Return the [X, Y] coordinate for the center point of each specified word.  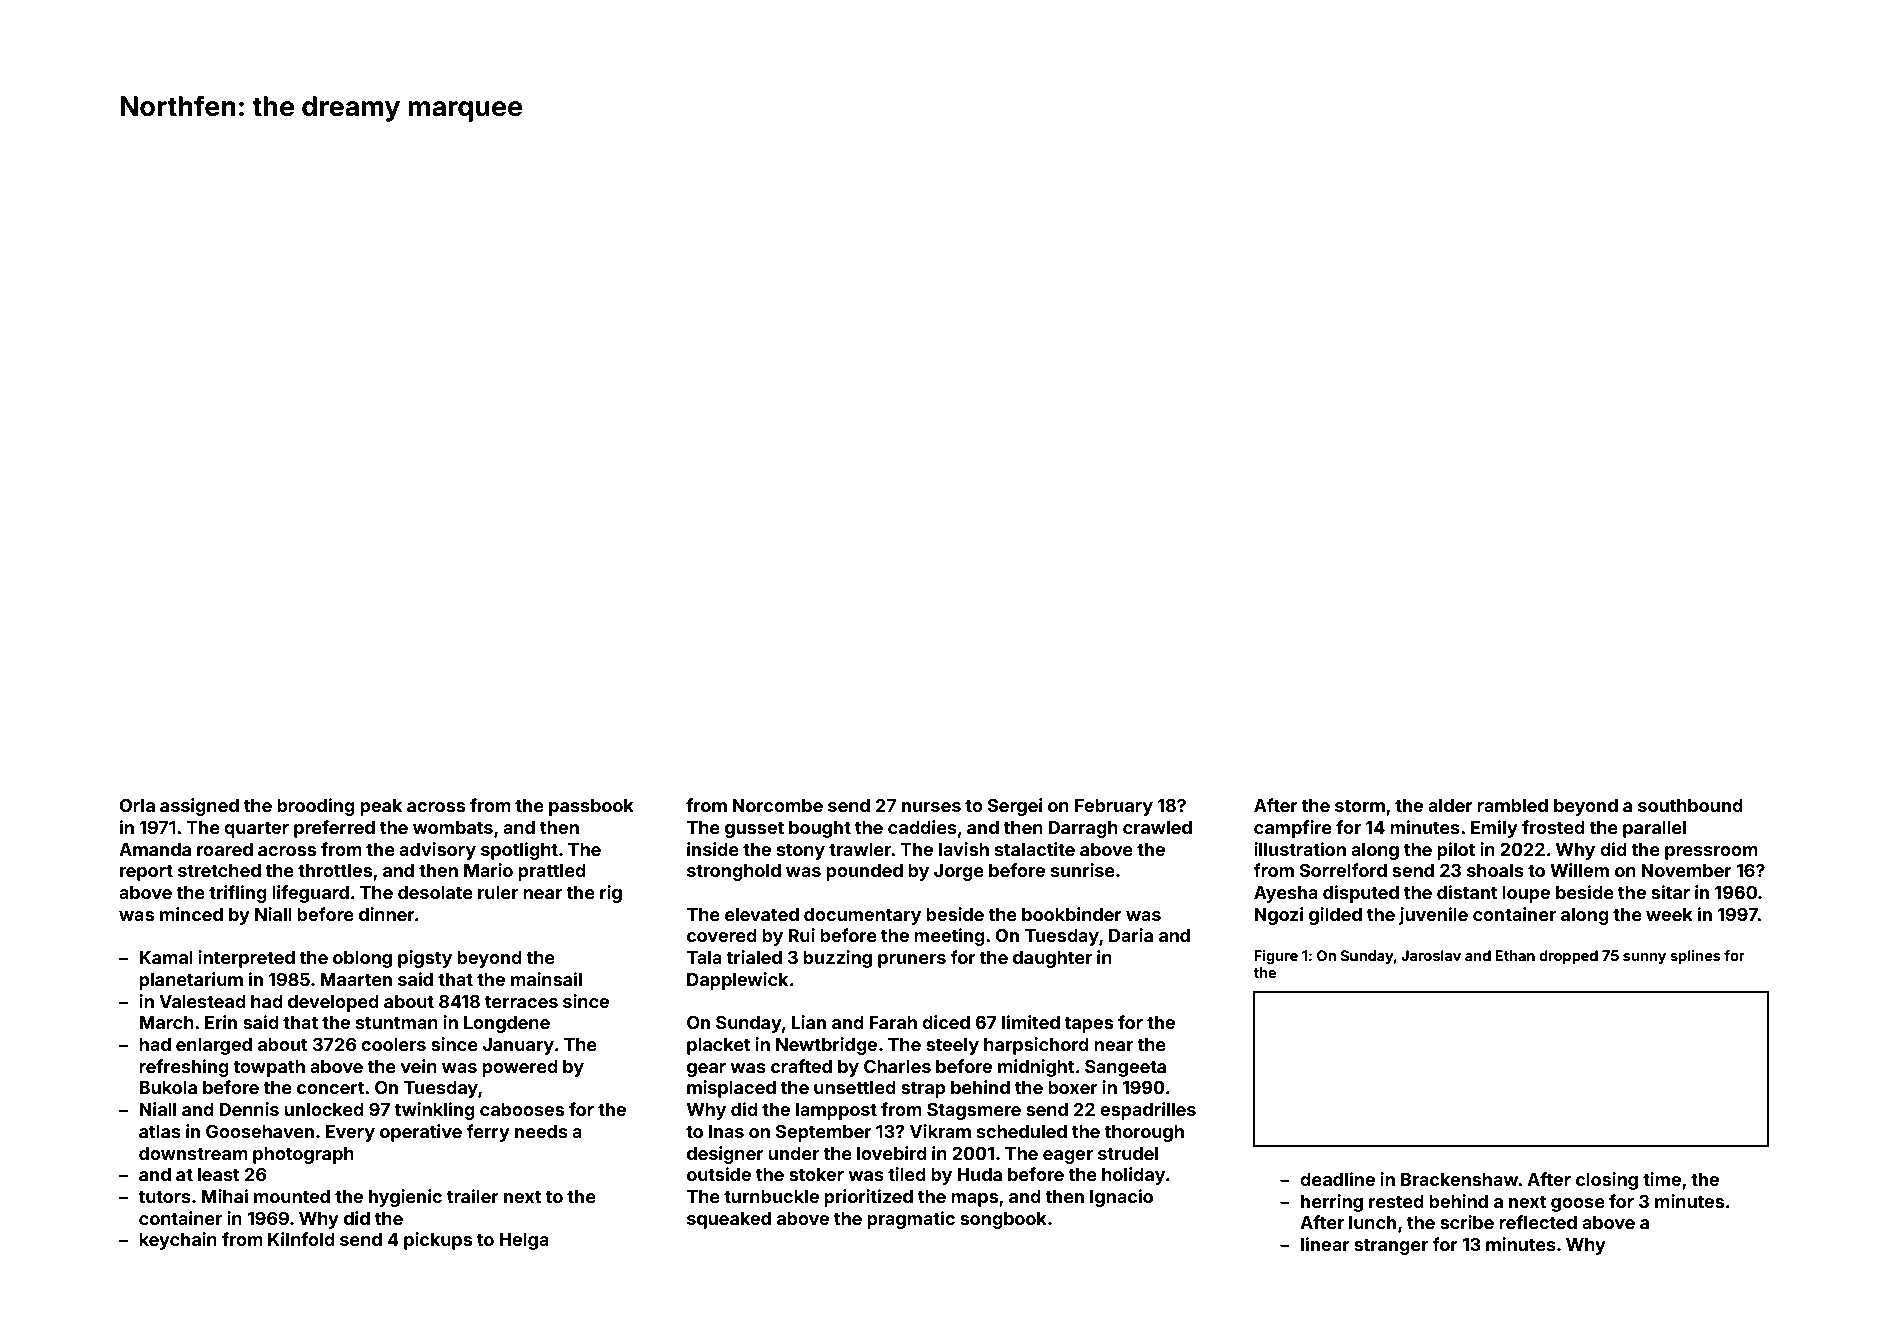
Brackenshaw [1459, 1179]
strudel [1128, 1153]
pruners [912, 961]
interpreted [246, 959]
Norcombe [778, 805]
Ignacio [1121, 1198]
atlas [160, 1131]
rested [1396, 1201]
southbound [1690, 805]
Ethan [1515, 955]
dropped [1568, 957]
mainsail [546, 979]
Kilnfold [301, 1239]
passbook [591, 807]
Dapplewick [737, 981]
